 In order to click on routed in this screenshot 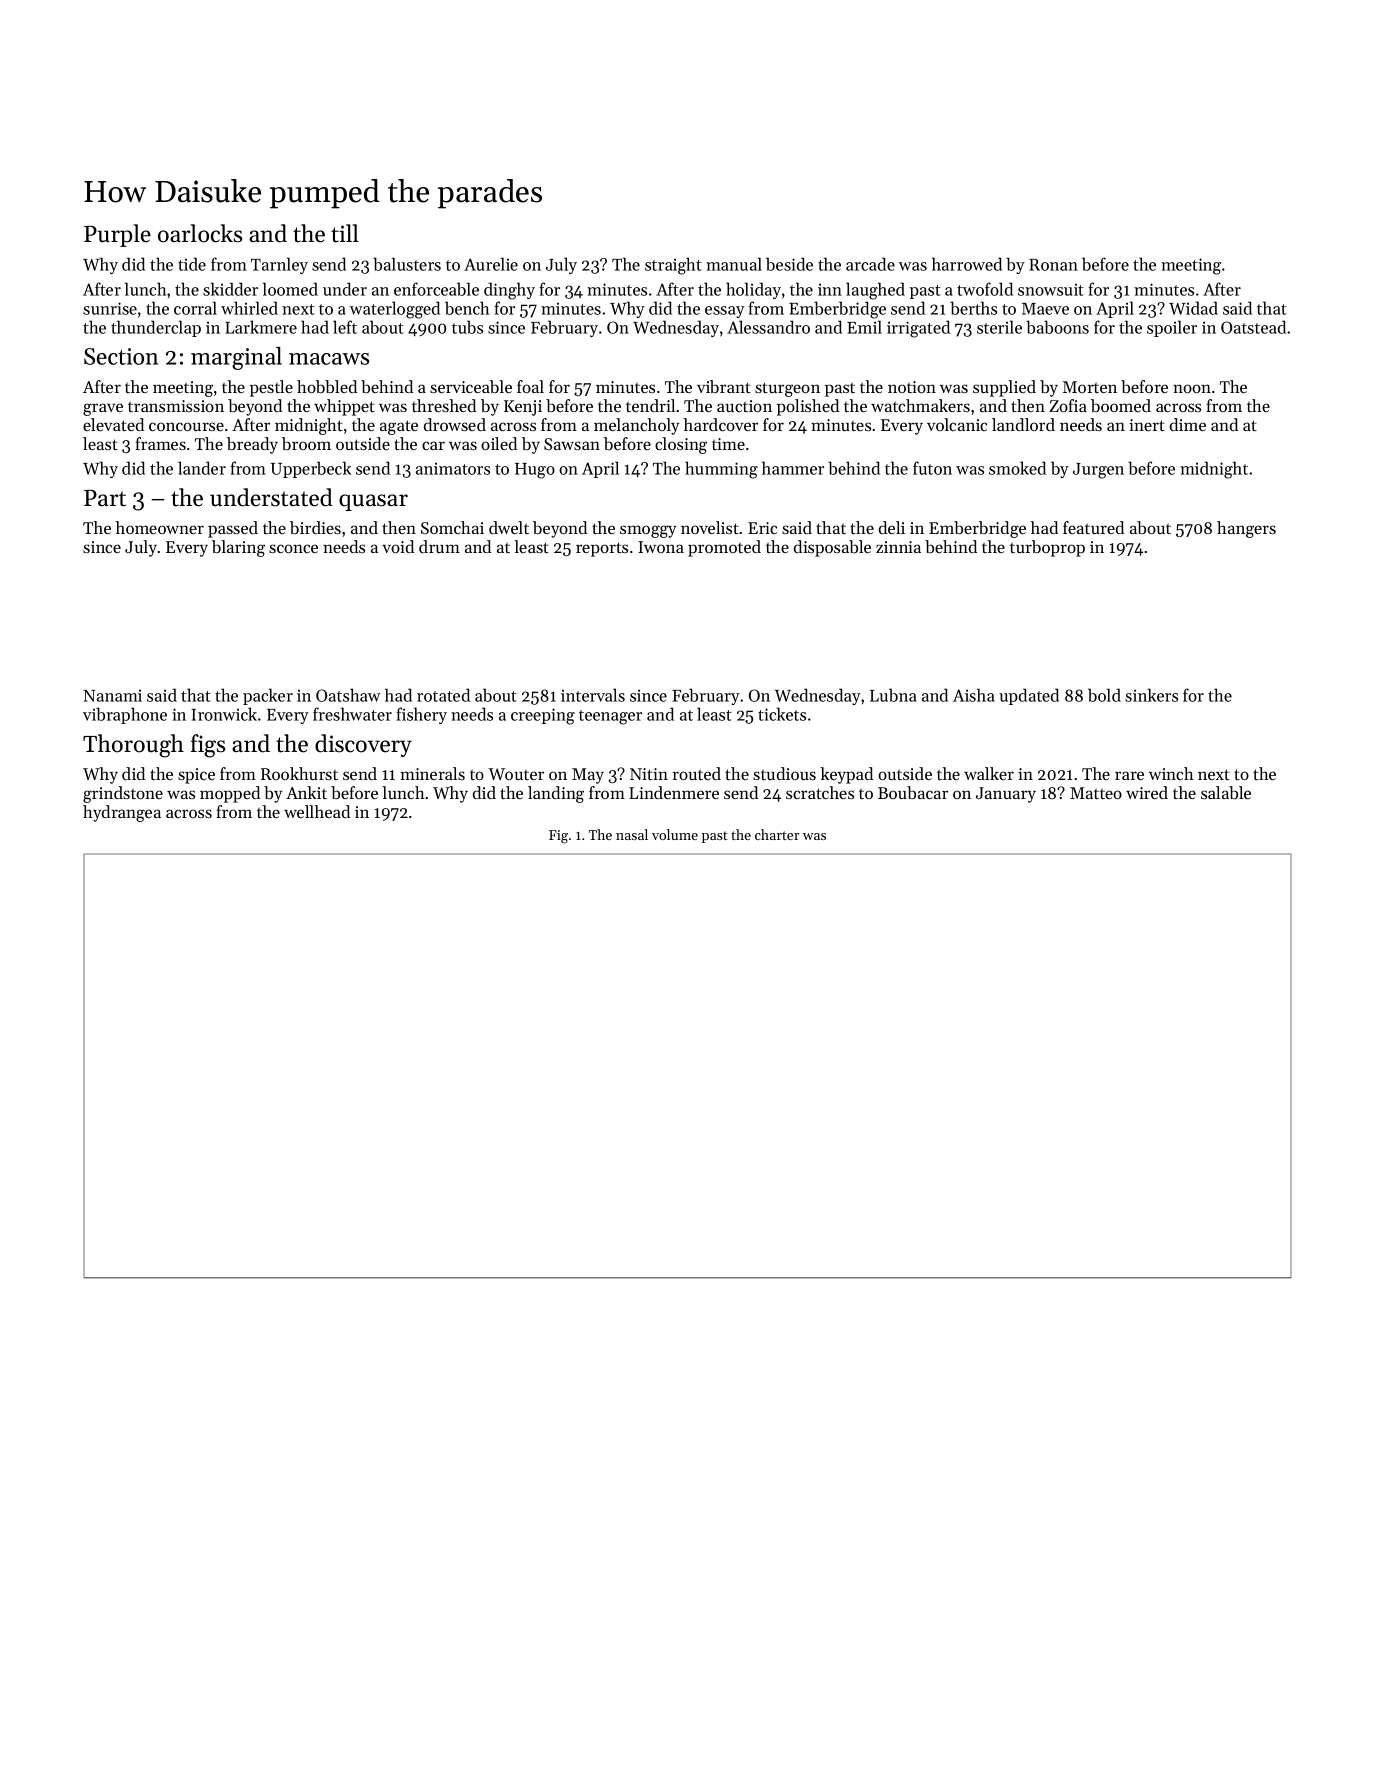, I will do `click(696, 773)`.
